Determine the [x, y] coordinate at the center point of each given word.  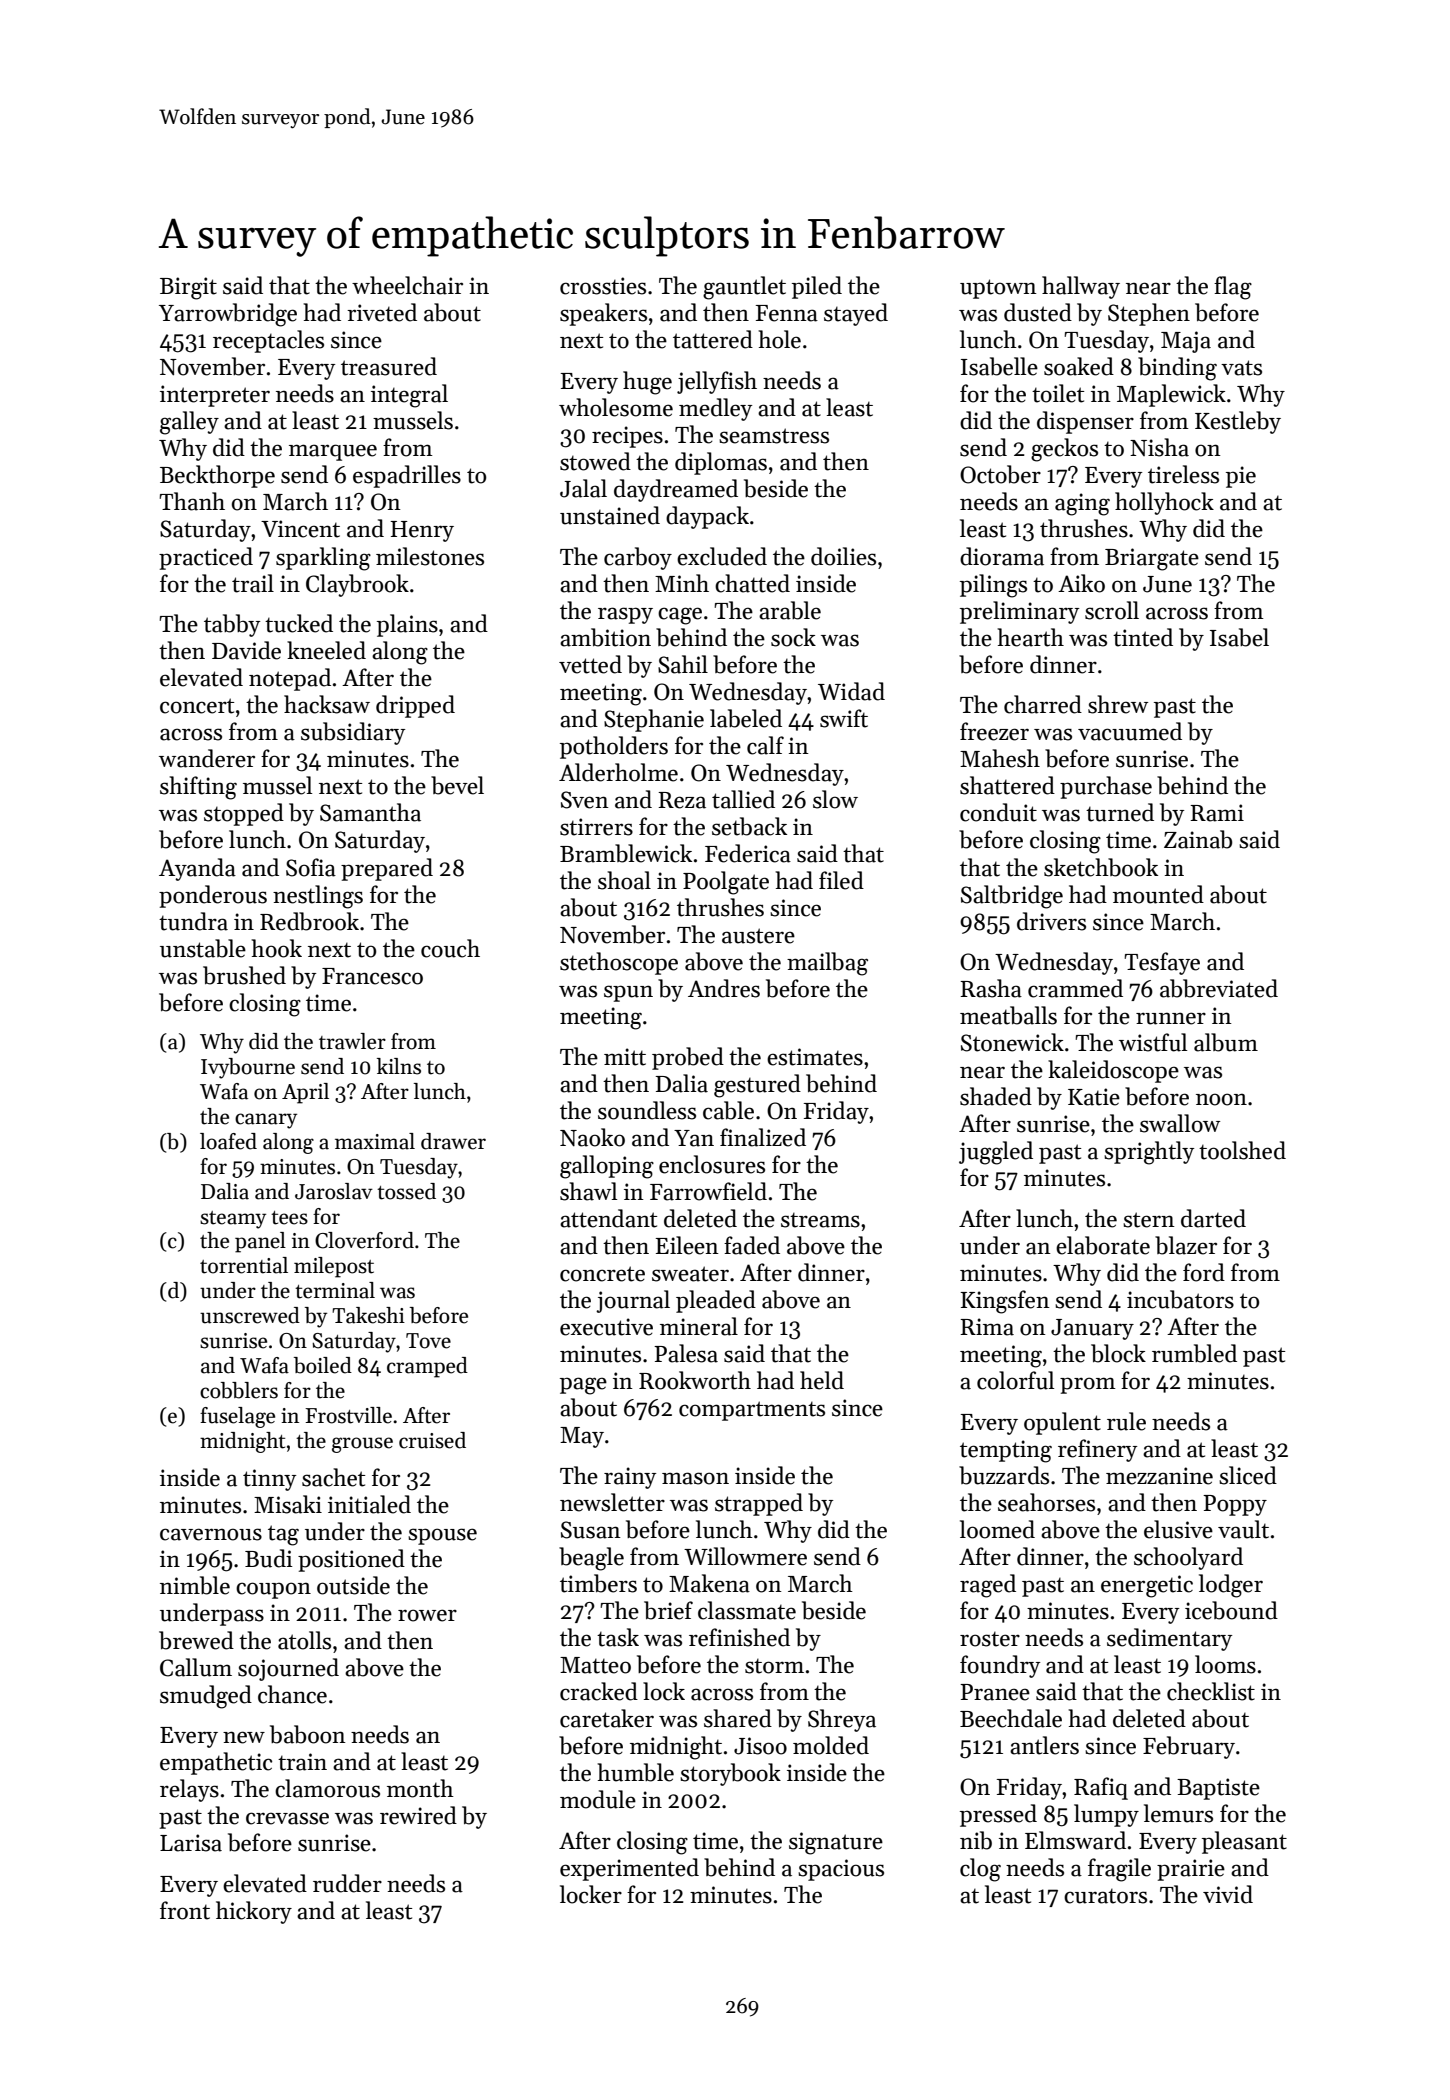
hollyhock [1164, 503]
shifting [198, 788]
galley [189, 423]
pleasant [1244, 1842]
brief [668, 1610]
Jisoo [760, 1746]
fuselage [237, 1417]
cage [680, 616]
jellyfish [717, 382]
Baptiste [1218, 1789]
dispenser [1085, 422]
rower [427, 1615]
